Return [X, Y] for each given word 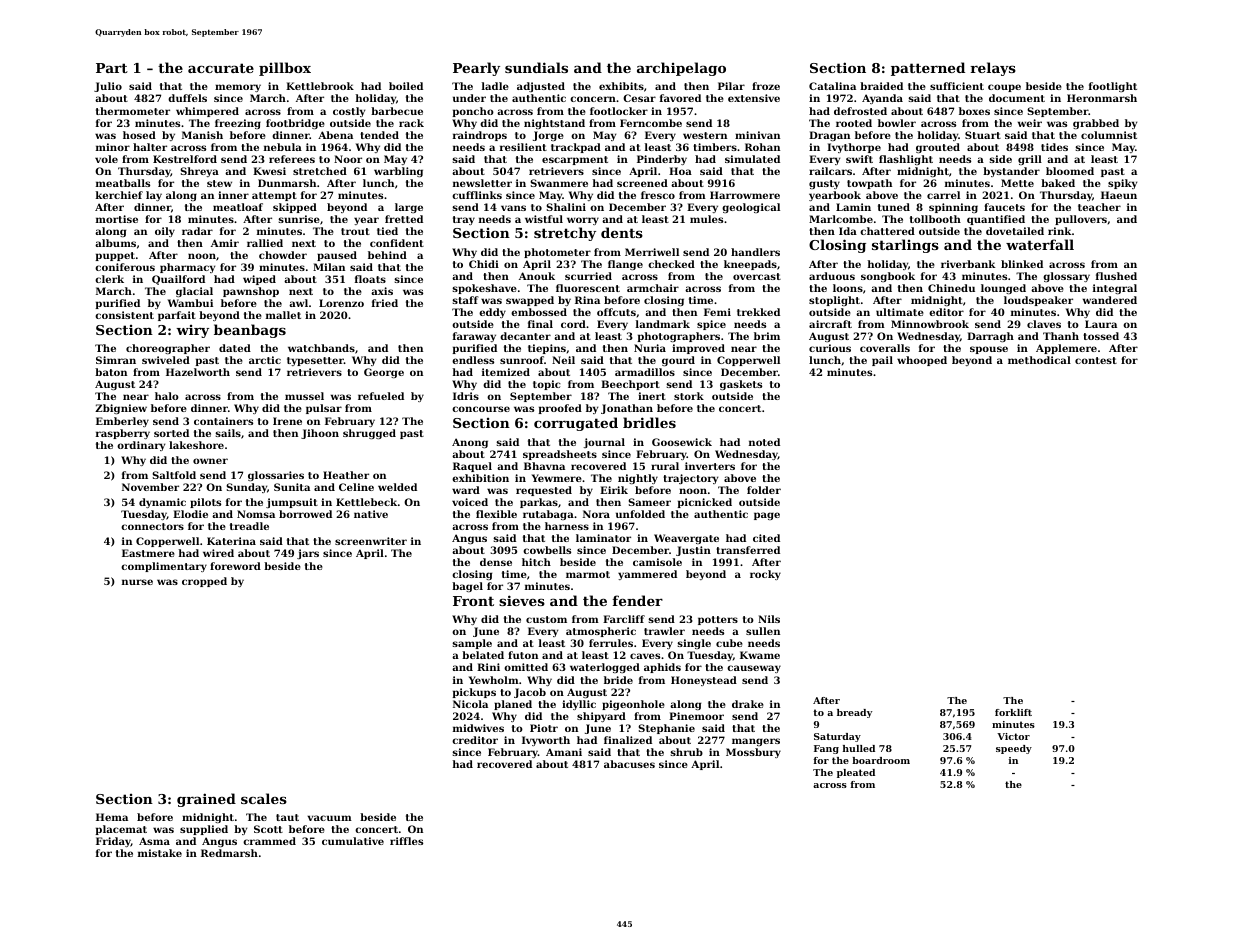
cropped [204, 582]
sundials [536, 67]
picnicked [704, 503]
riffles [406, 841]
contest [1096, 360]
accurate [221, 68]
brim [767, 336]
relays [993, 69]
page [767, 516]
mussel [304, 396]
